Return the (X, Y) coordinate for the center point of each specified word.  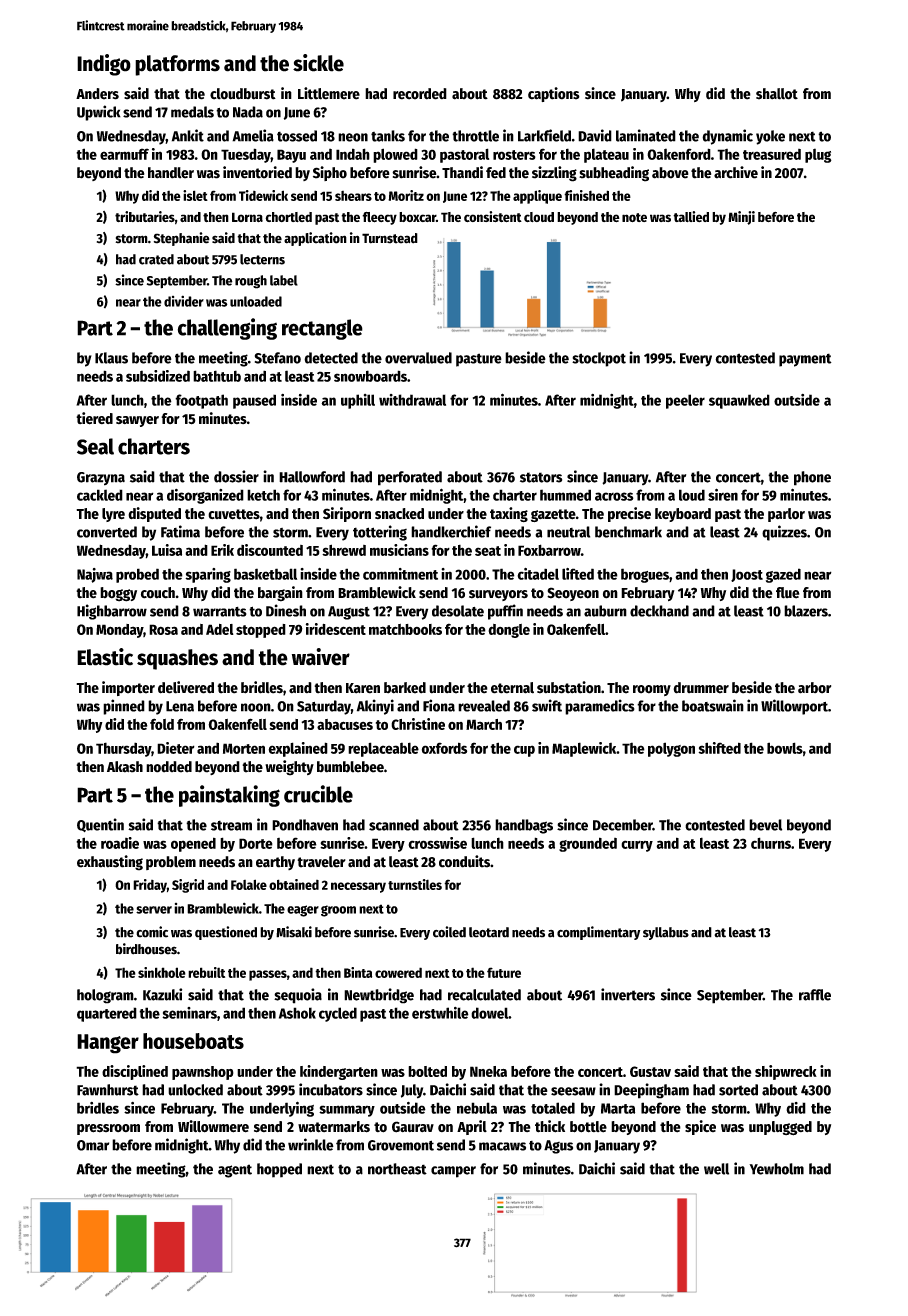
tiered (94, 418)
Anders (97, 94)
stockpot (599, 359)
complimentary (598, 933)
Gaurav (413, 1127)
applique (537, 197)
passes (268, 975)
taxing (509, 514)
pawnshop (203, 1073)
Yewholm (776, 1169)
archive (736, 172)
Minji (741, 218)
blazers (806, 611)
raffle (815, 995)
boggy (118, 594)
